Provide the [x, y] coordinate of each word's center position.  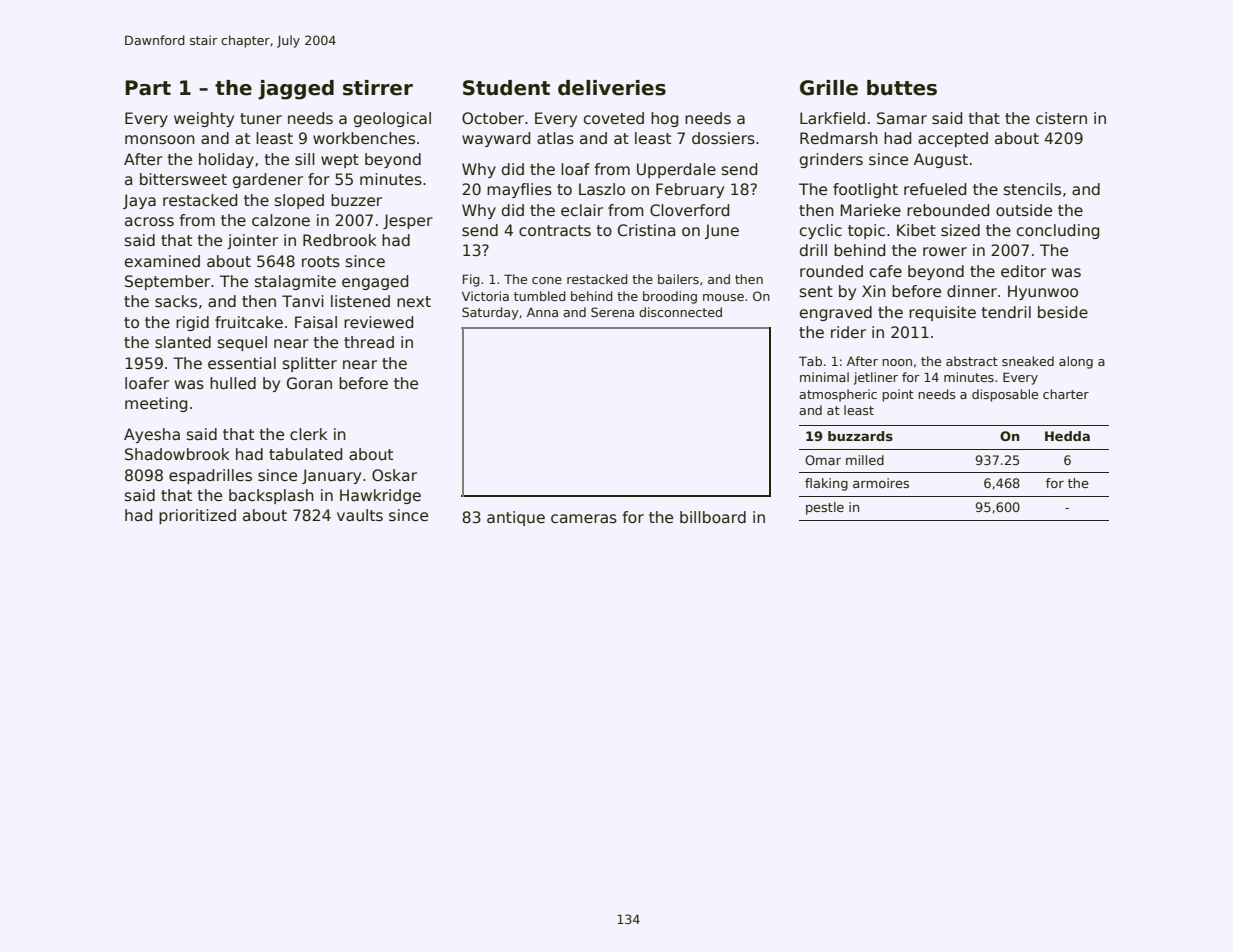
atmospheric [838, 395]
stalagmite [295, 282]
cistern [1061, 118]
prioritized [197, 516]
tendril [1006, 312]
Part [148, 88]
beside [1063, 312]
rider [848, 332]
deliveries [612, 88]
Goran [309, 383]
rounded [831, 271]
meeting [156, 404]
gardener [268, 180]
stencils [1032, 189]
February [690, 190]
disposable [1005, 395]
